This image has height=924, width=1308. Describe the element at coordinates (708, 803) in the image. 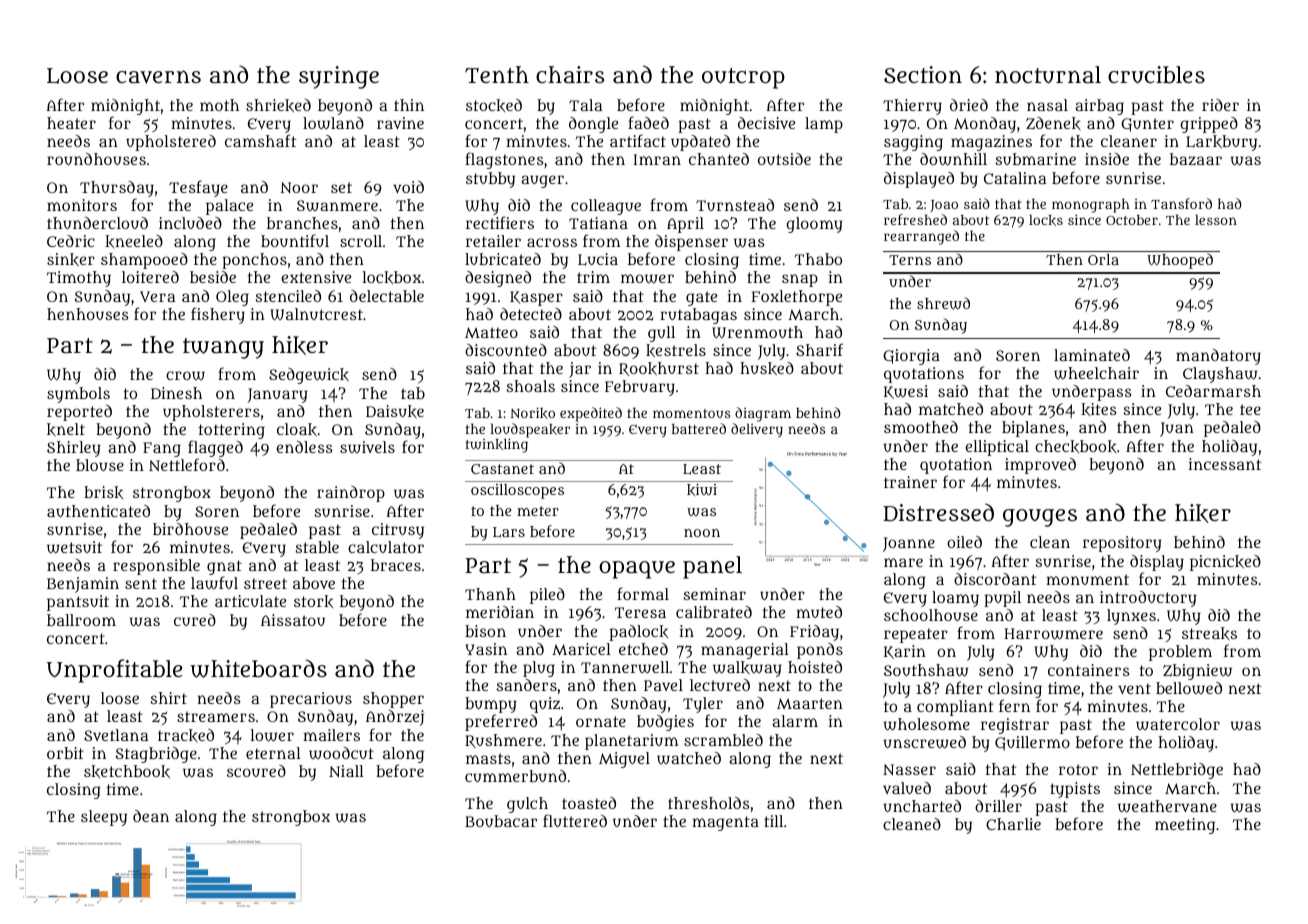

I see `thresholds` at that location.
